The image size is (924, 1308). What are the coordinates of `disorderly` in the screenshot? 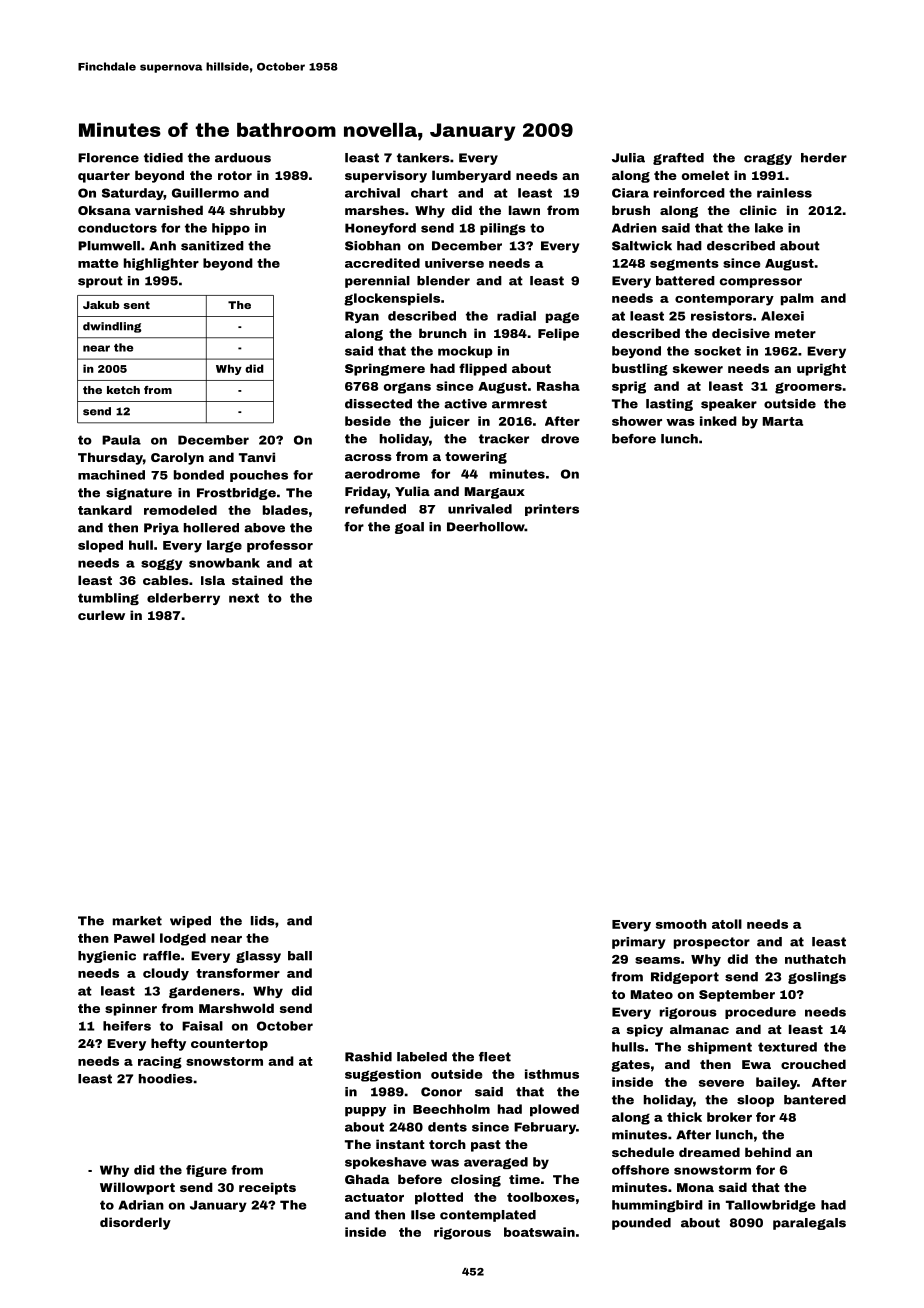 It's located at (135, 1223).
